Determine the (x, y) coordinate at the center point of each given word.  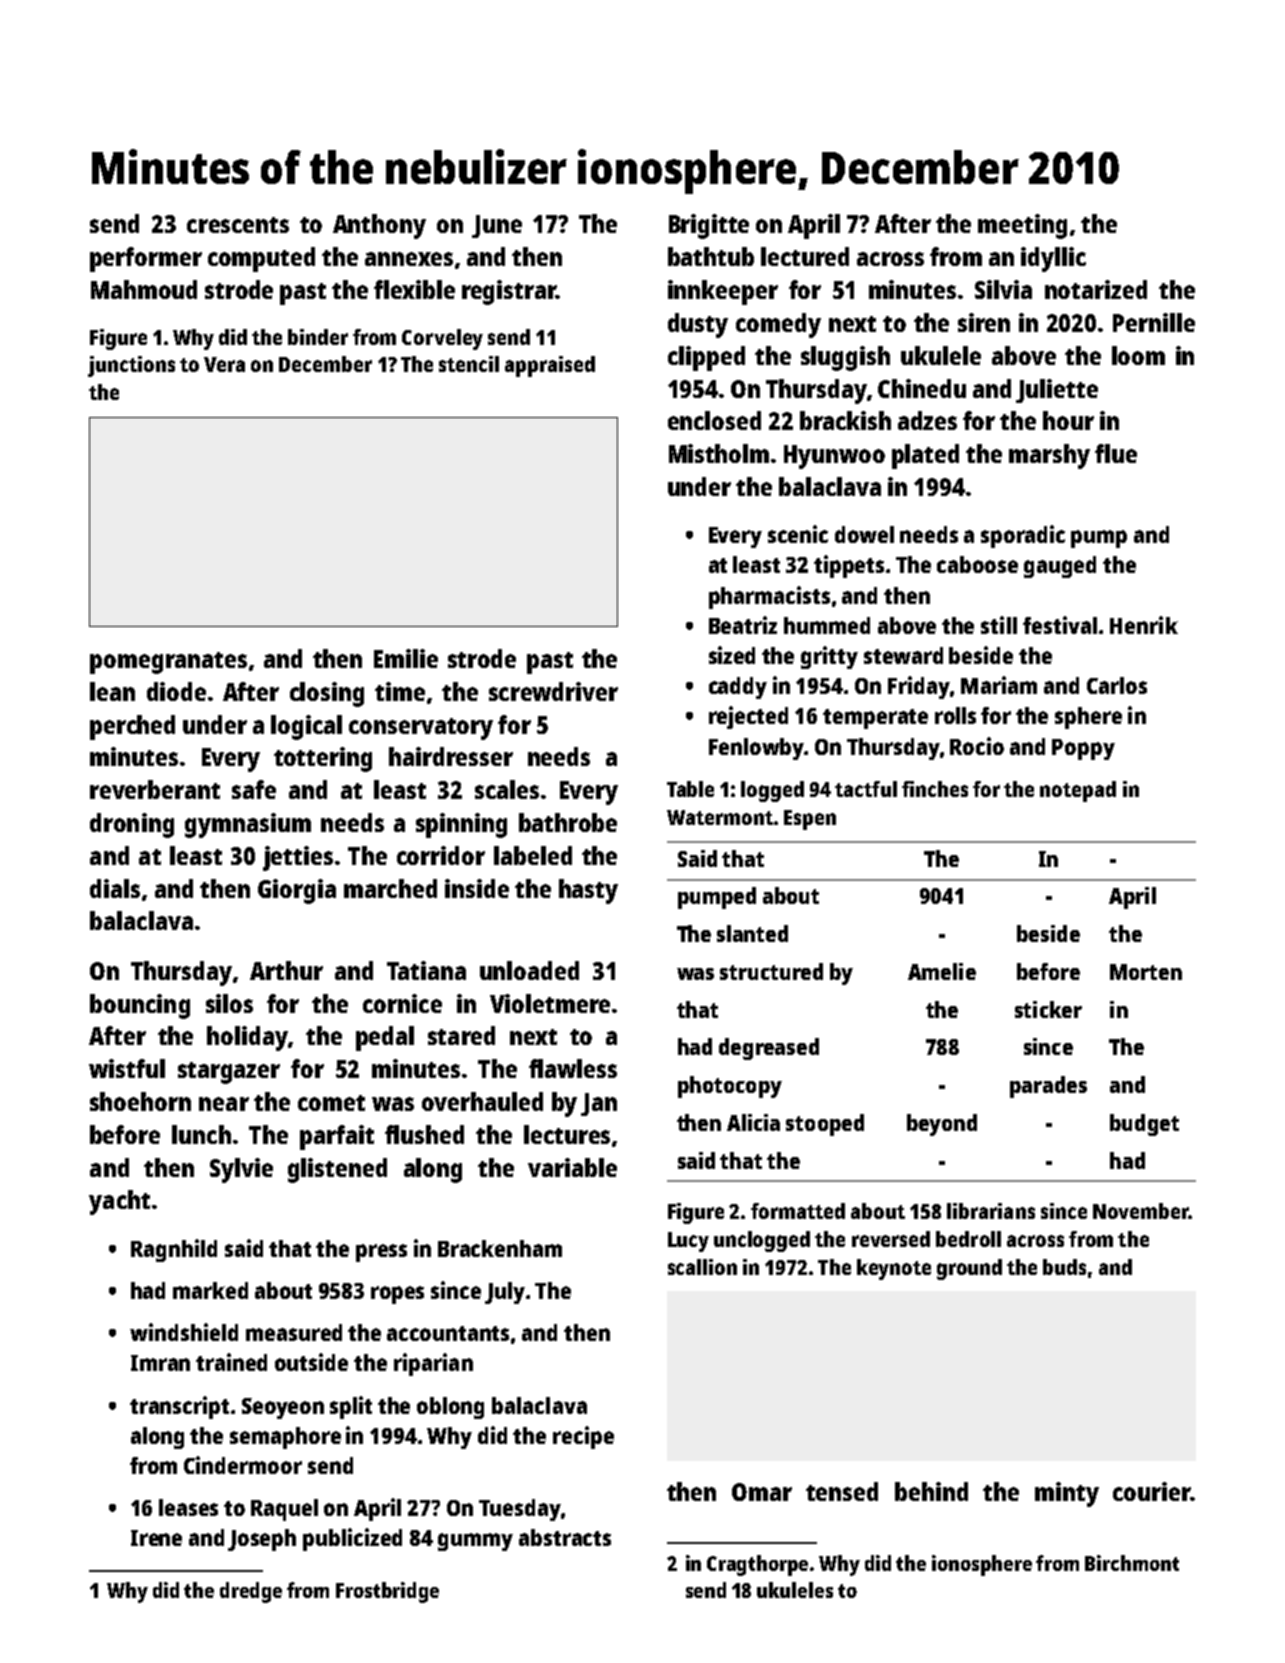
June (497, 226)
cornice (402, 1003)
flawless (573, 1068)
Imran (160, 1363)
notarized (1096, 289)
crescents (238, 225)
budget (1144, 1125)
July (505, 1293)
